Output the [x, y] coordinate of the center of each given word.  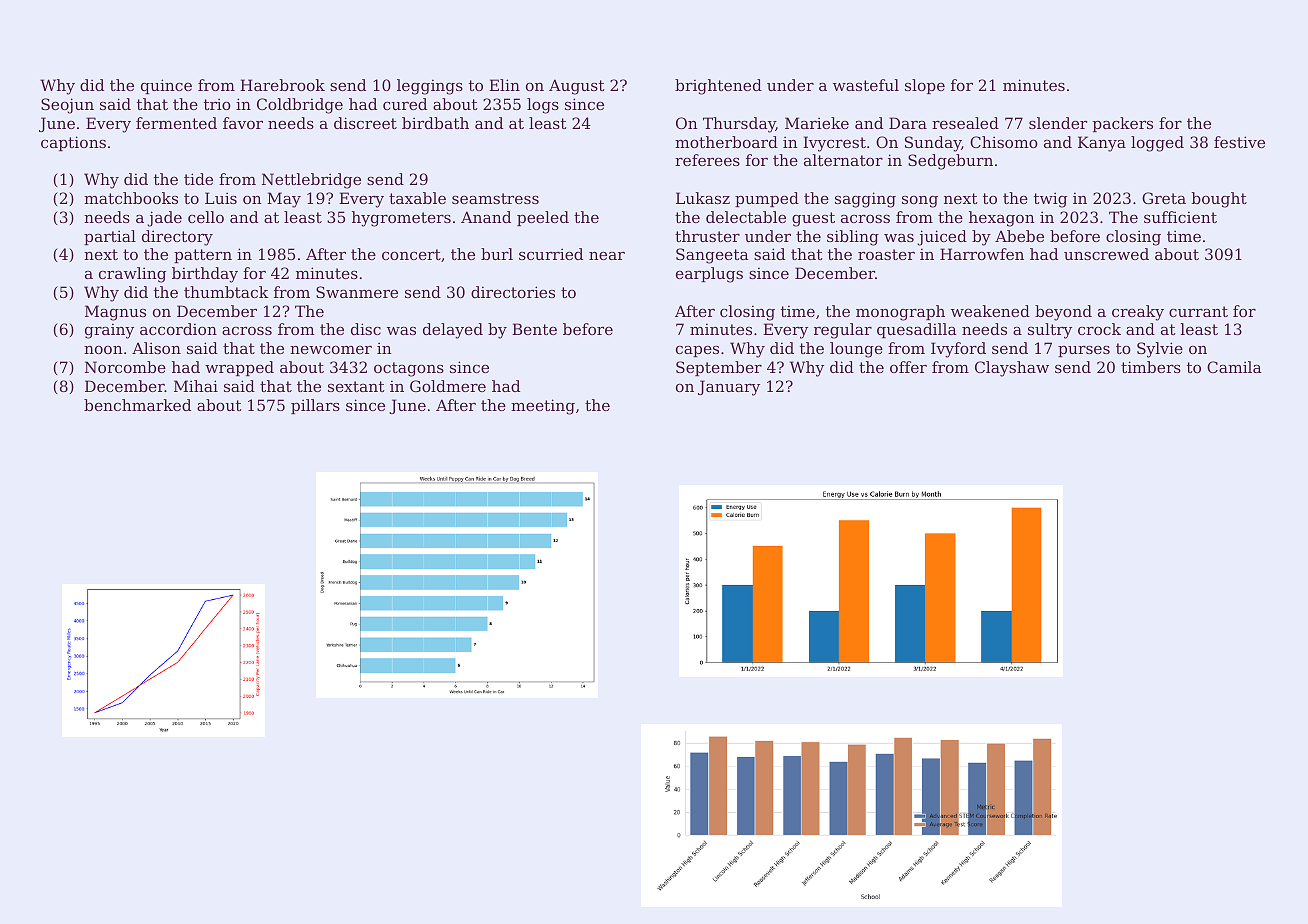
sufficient [1180, 217]
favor [243, 123]
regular [843, 331]
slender [1058, 123]
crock [1099, 329]
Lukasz [703, 198]
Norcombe [125, 367]
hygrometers [401, 219]
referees [707, 160]
